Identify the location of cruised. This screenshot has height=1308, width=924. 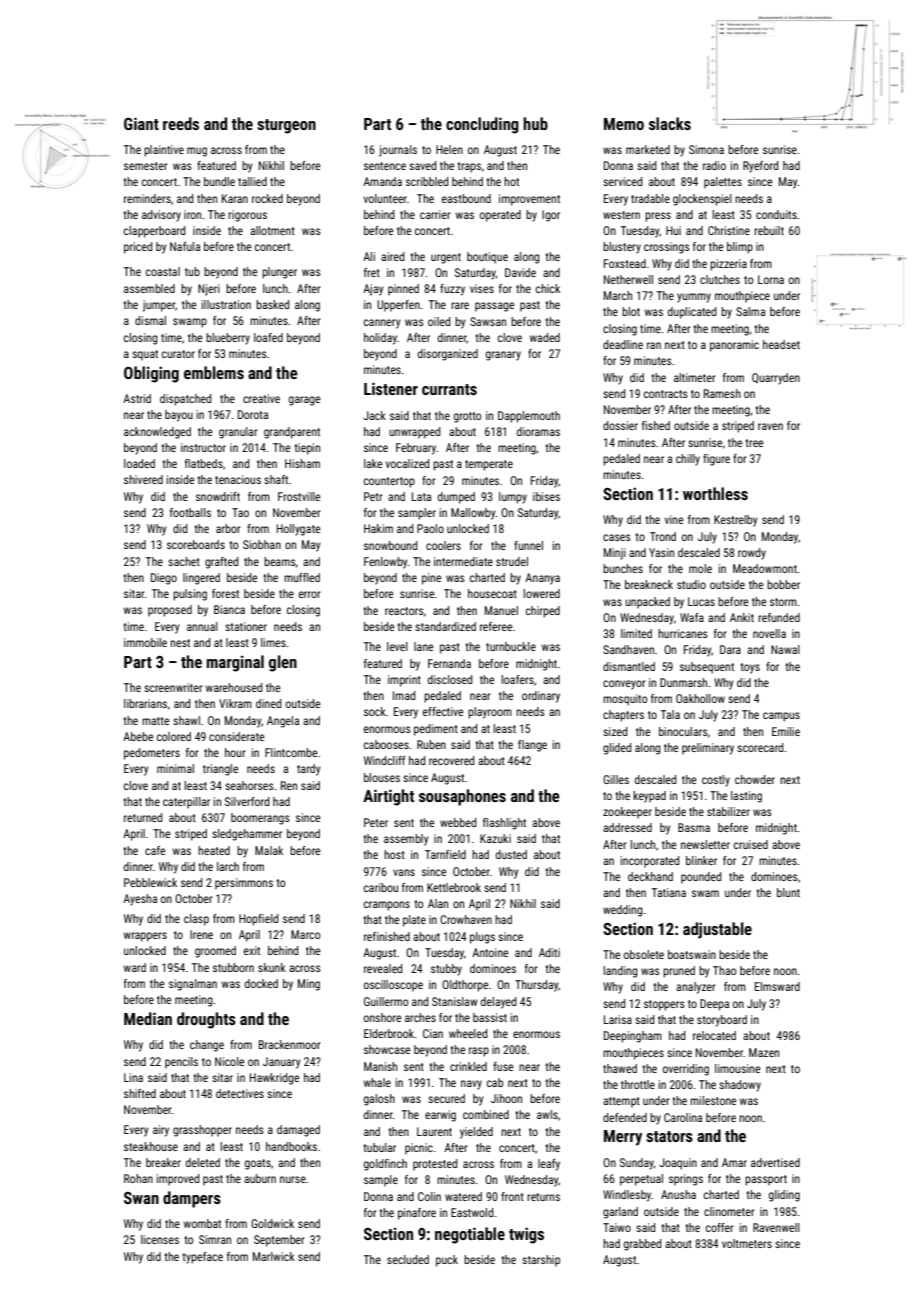
(751, 844).
